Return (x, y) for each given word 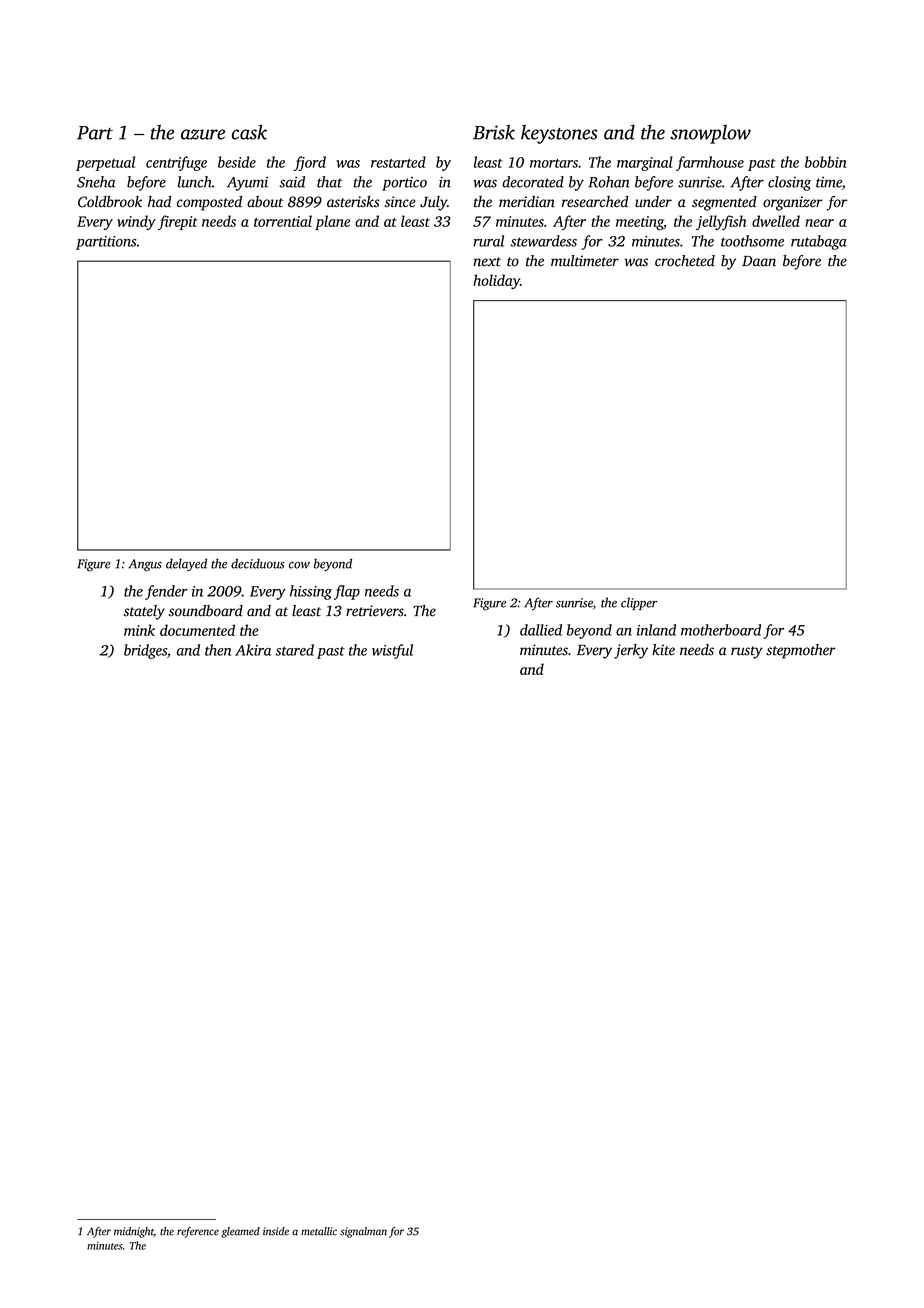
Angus (145, 565)
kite (663, 650)
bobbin (826, 162)
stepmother (801, 651)
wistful (392, 651)
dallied (541, 630)
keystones (559, 134)
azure (203, 134)
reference (198, 1232)
